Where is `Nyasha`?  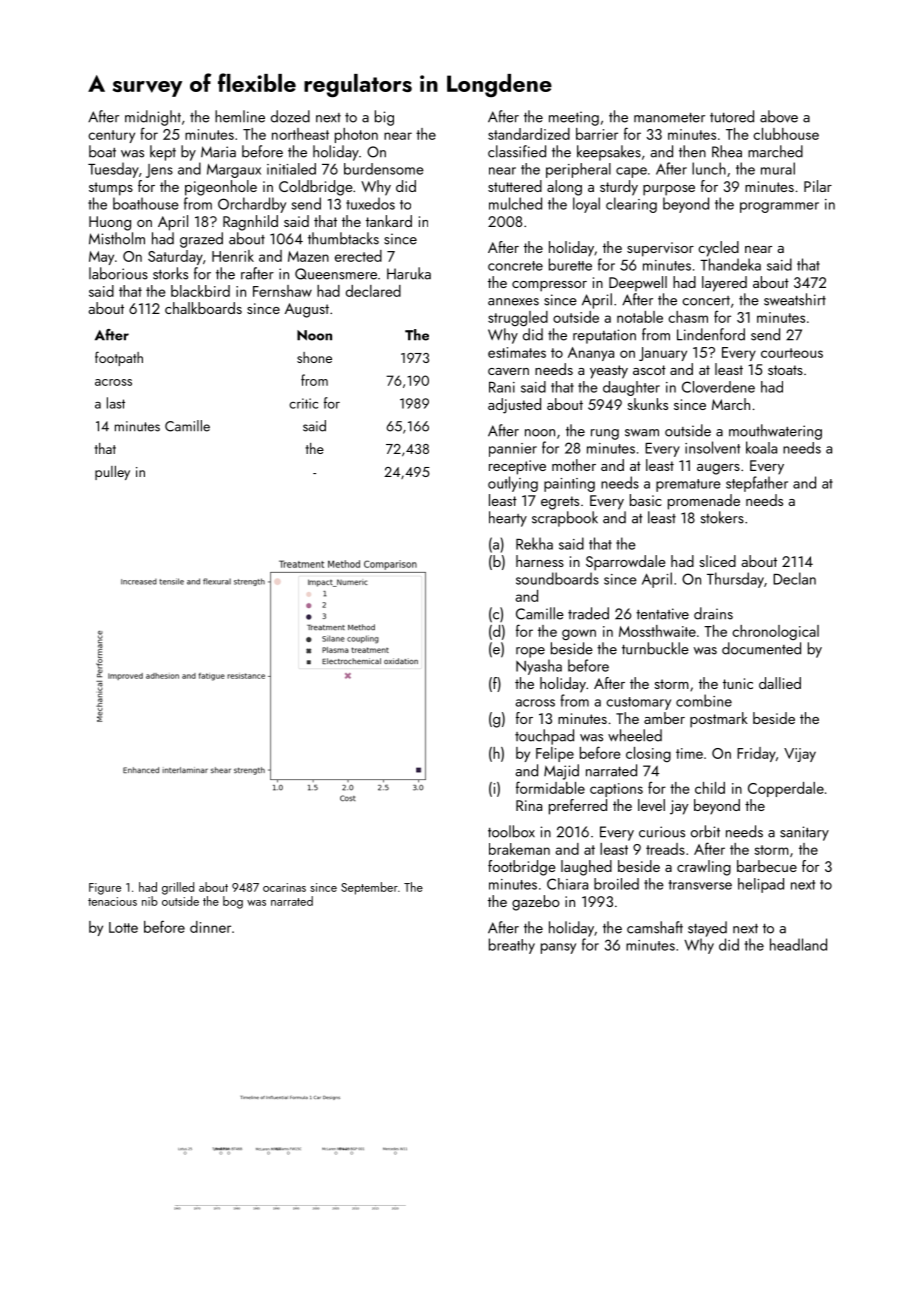
Nyasha is located at coordinates (539, 667).
